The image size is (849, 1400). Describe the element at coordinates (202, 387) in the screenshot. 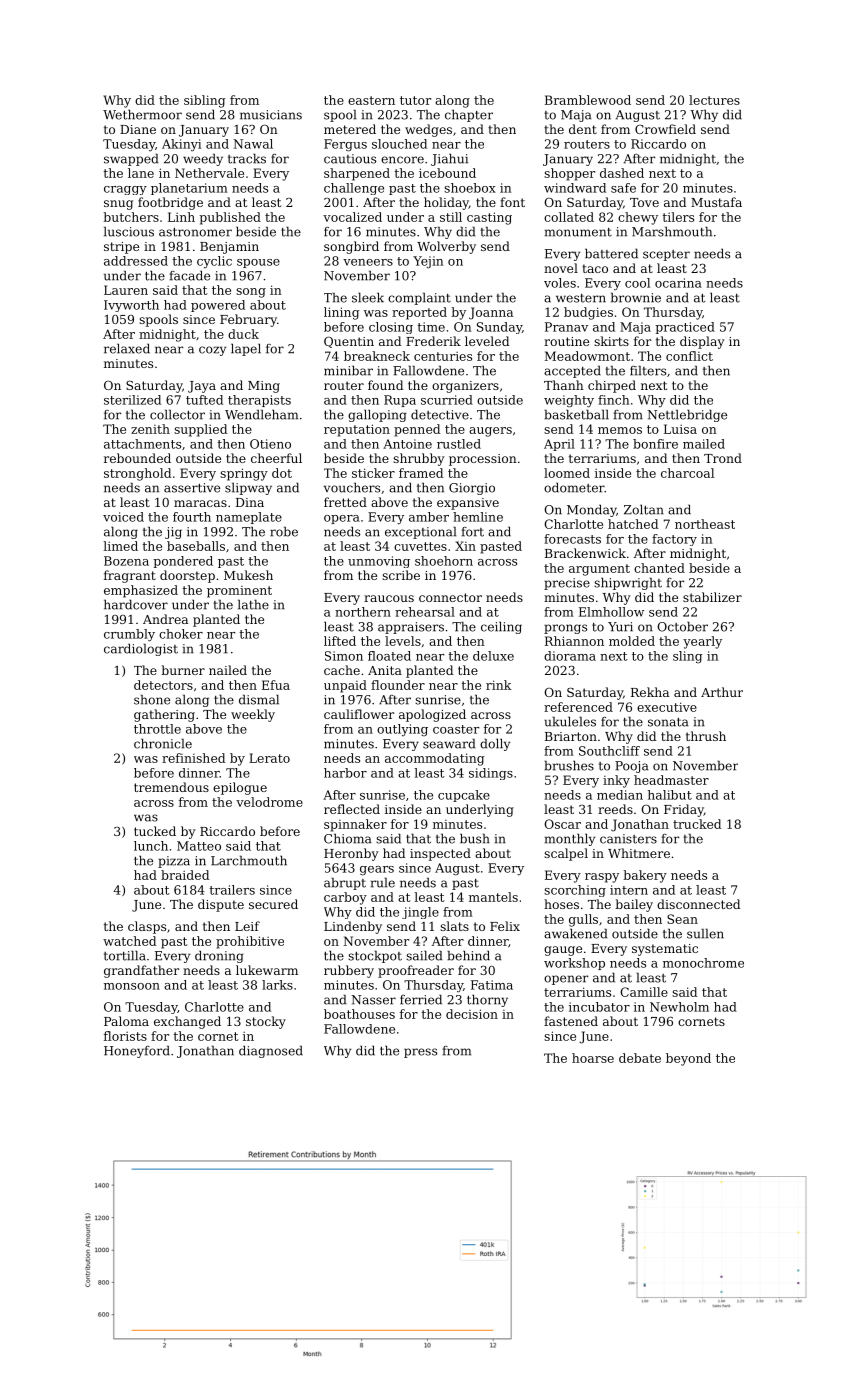

I see `Jaya` at that location.
